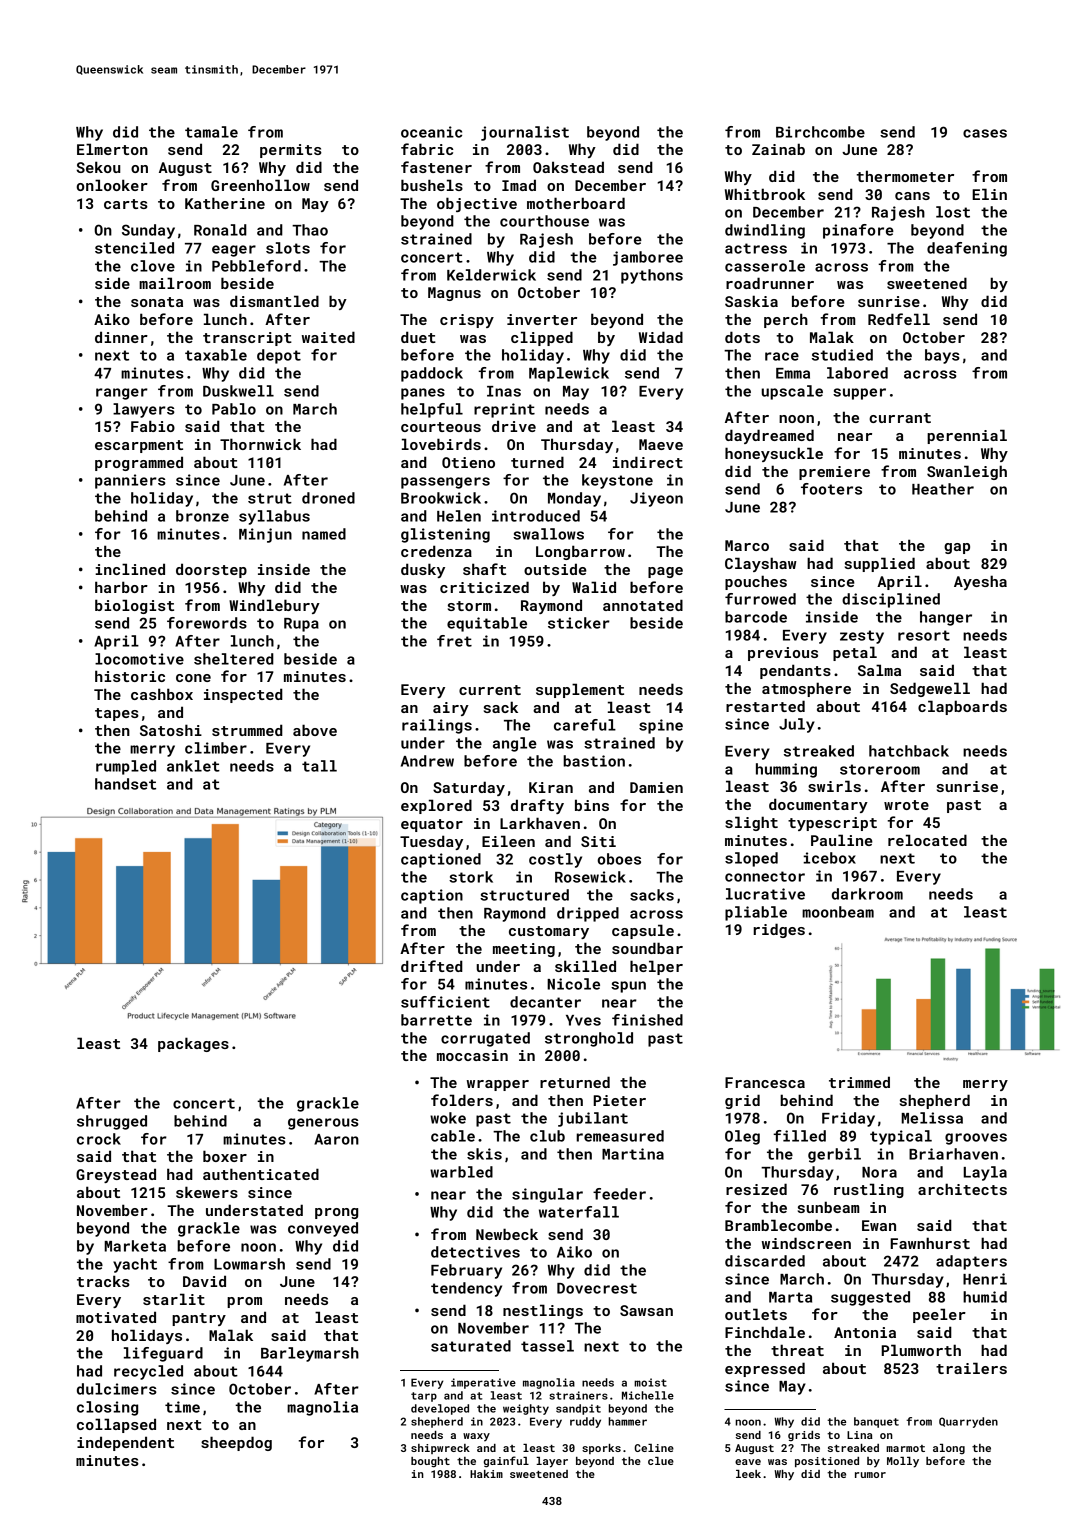 This document has height=1532, width=1084. I want to click on cases, so click(985, 133).
